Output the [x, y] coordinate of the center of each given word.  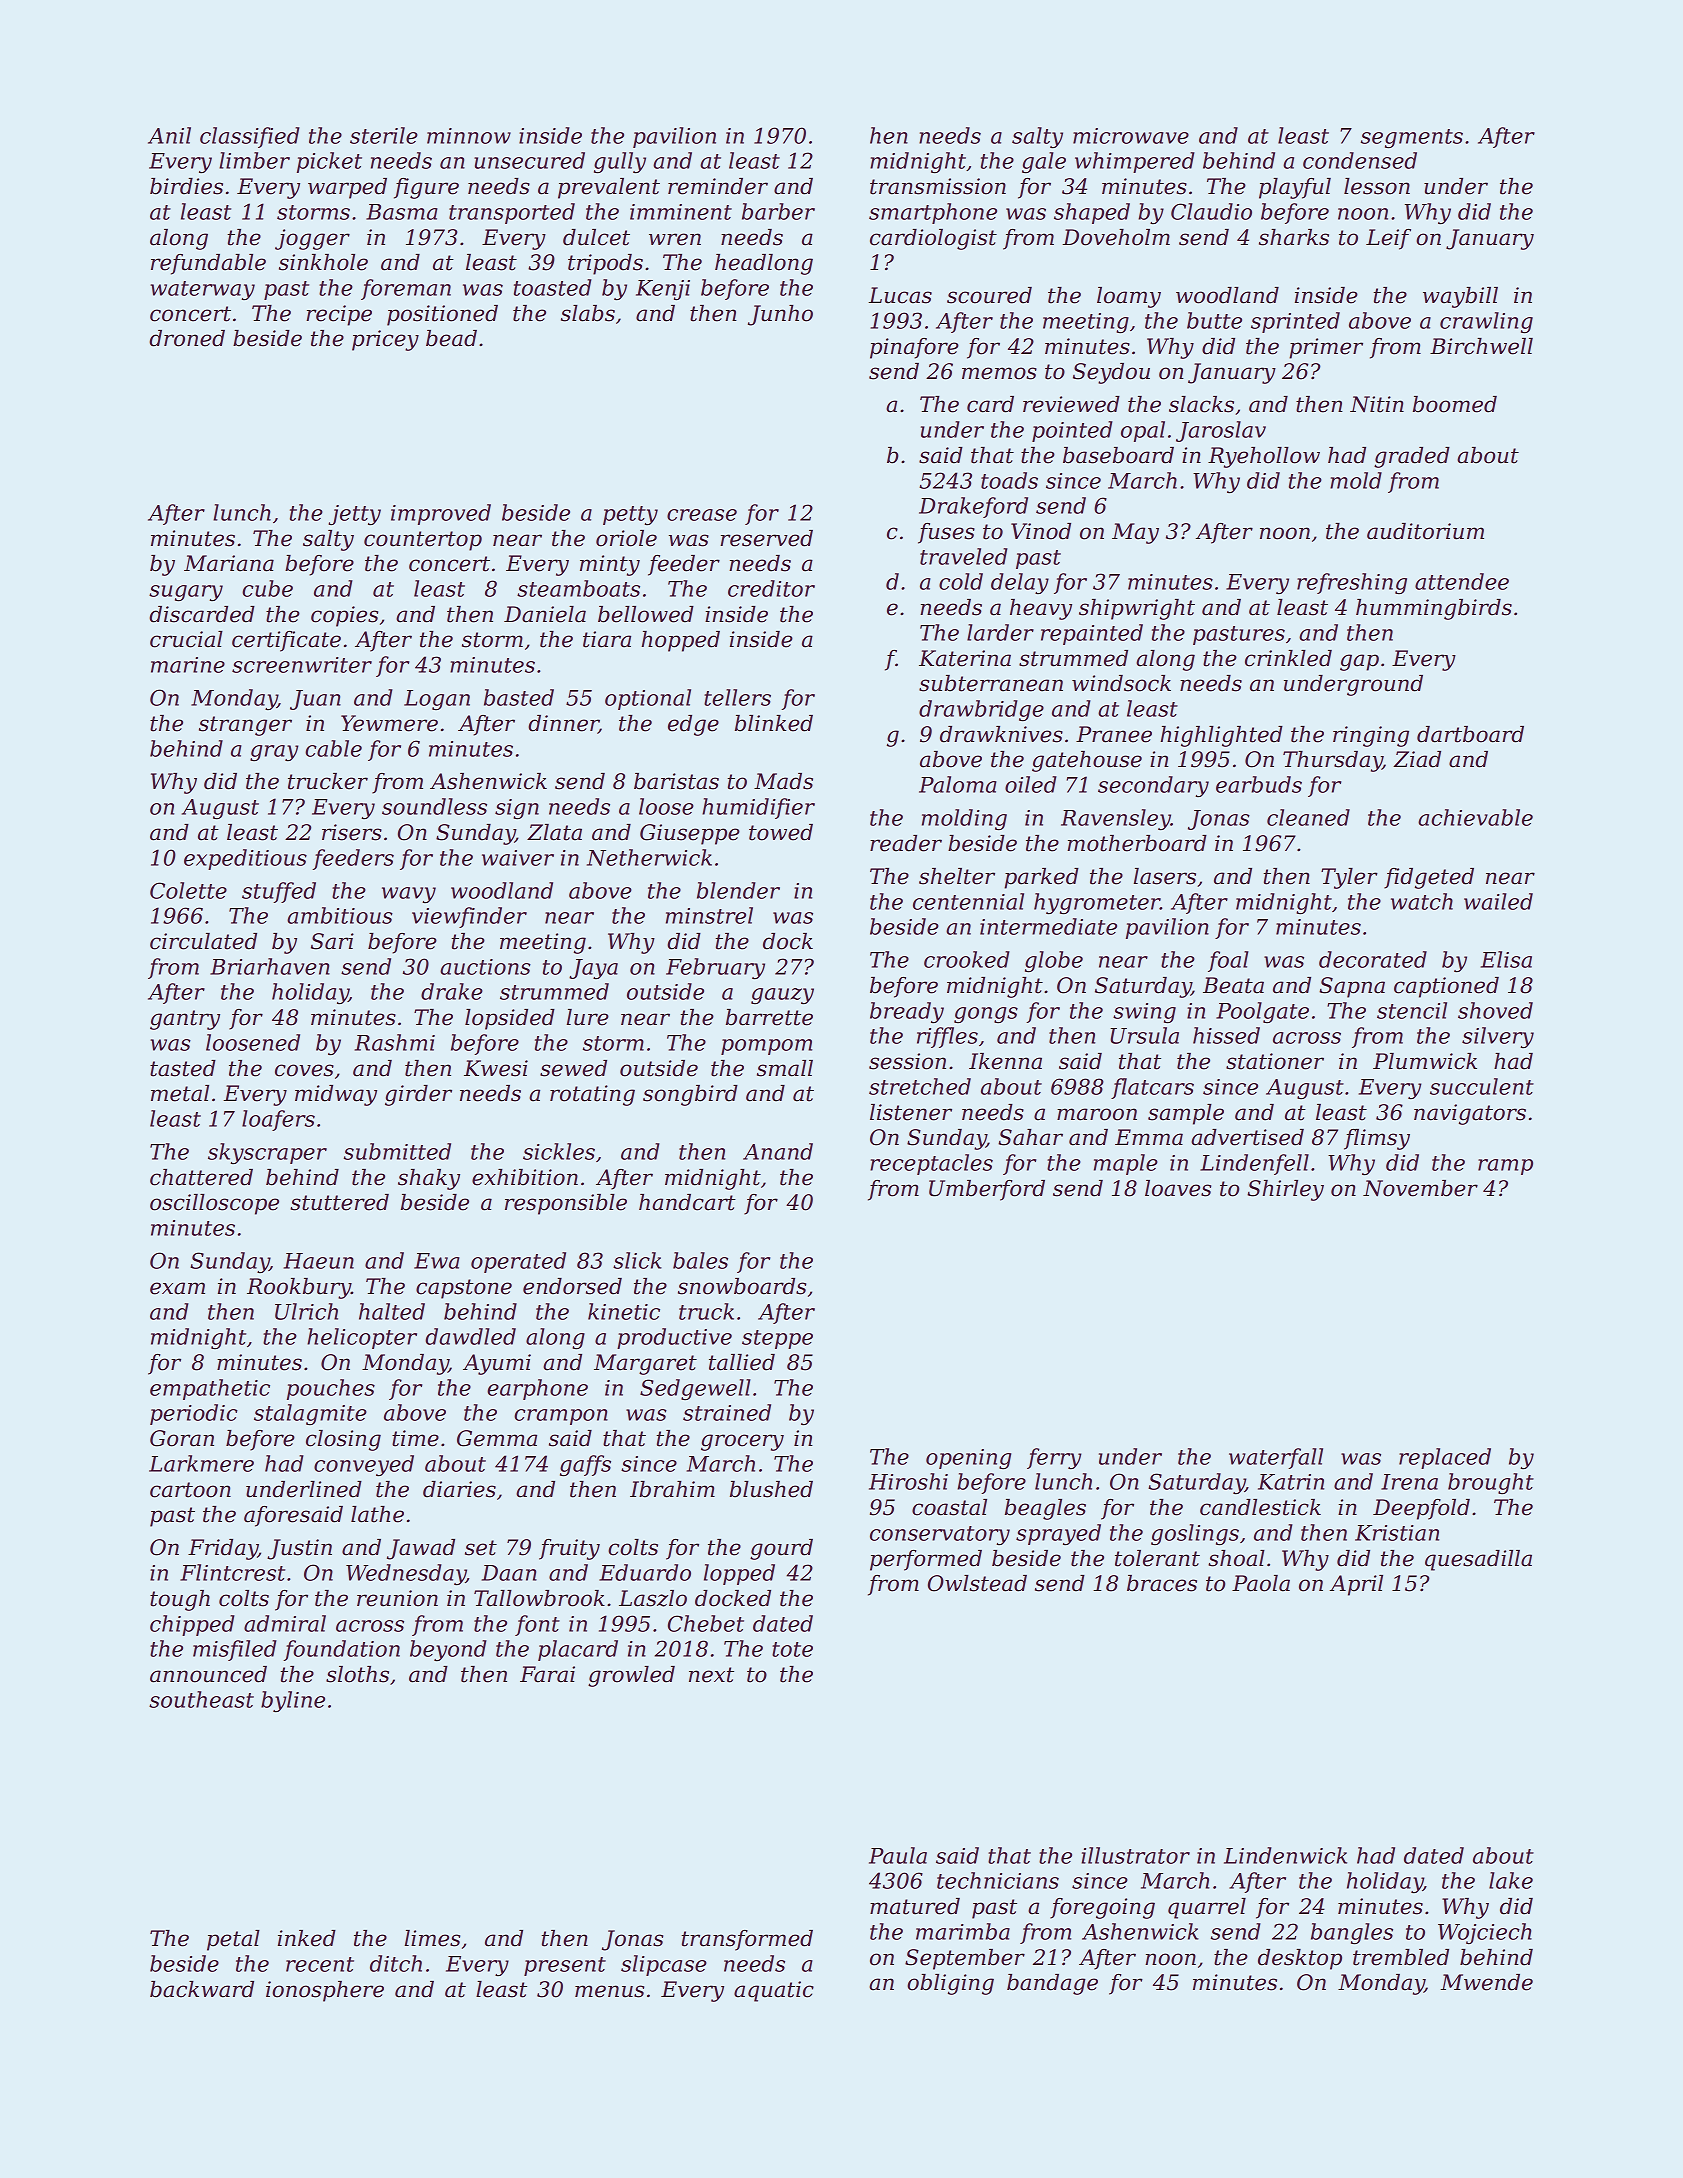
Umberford [987, 1190]
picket [329, 162]
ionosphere [325, 1991]
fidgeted [1429, 878]
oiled [1031, 784]
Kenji [663, 290]
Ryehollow [1264, 457]
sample [1186, 1114]
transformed [747, 1940]
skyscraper [267, 1153]
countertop [423, 541]
